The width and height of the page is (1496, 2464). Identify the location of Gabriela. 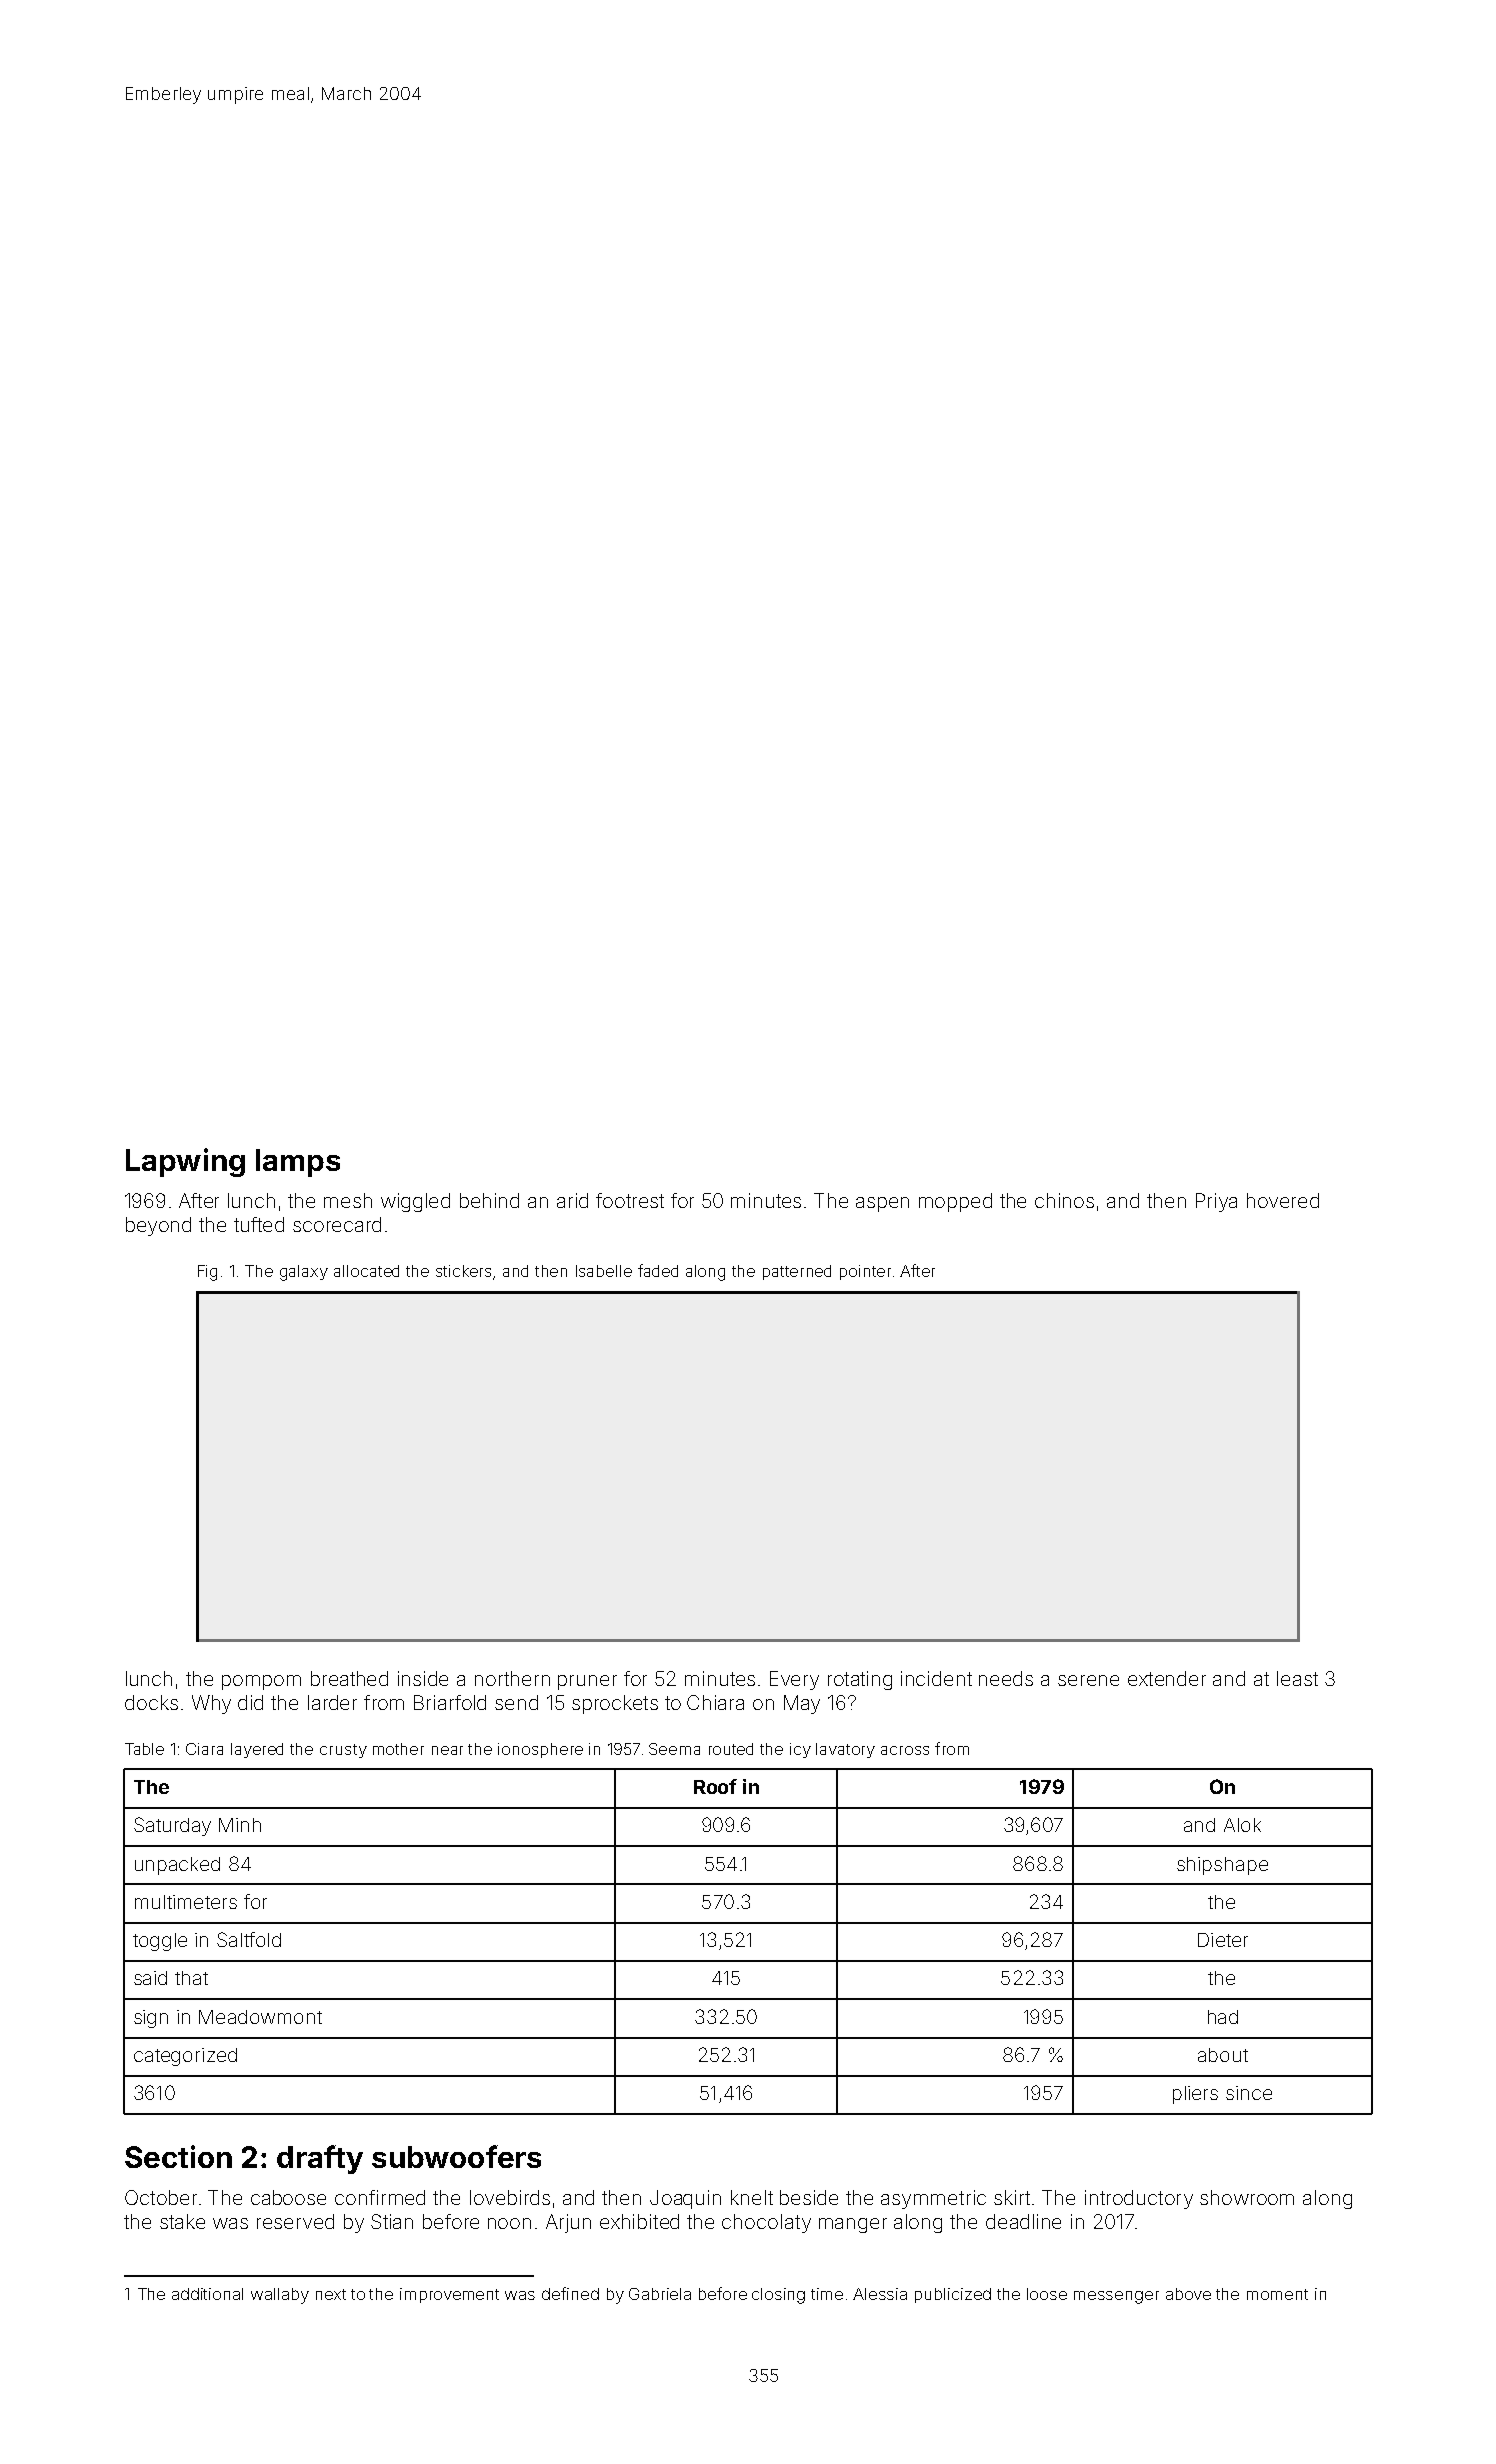
(660, 2294).
